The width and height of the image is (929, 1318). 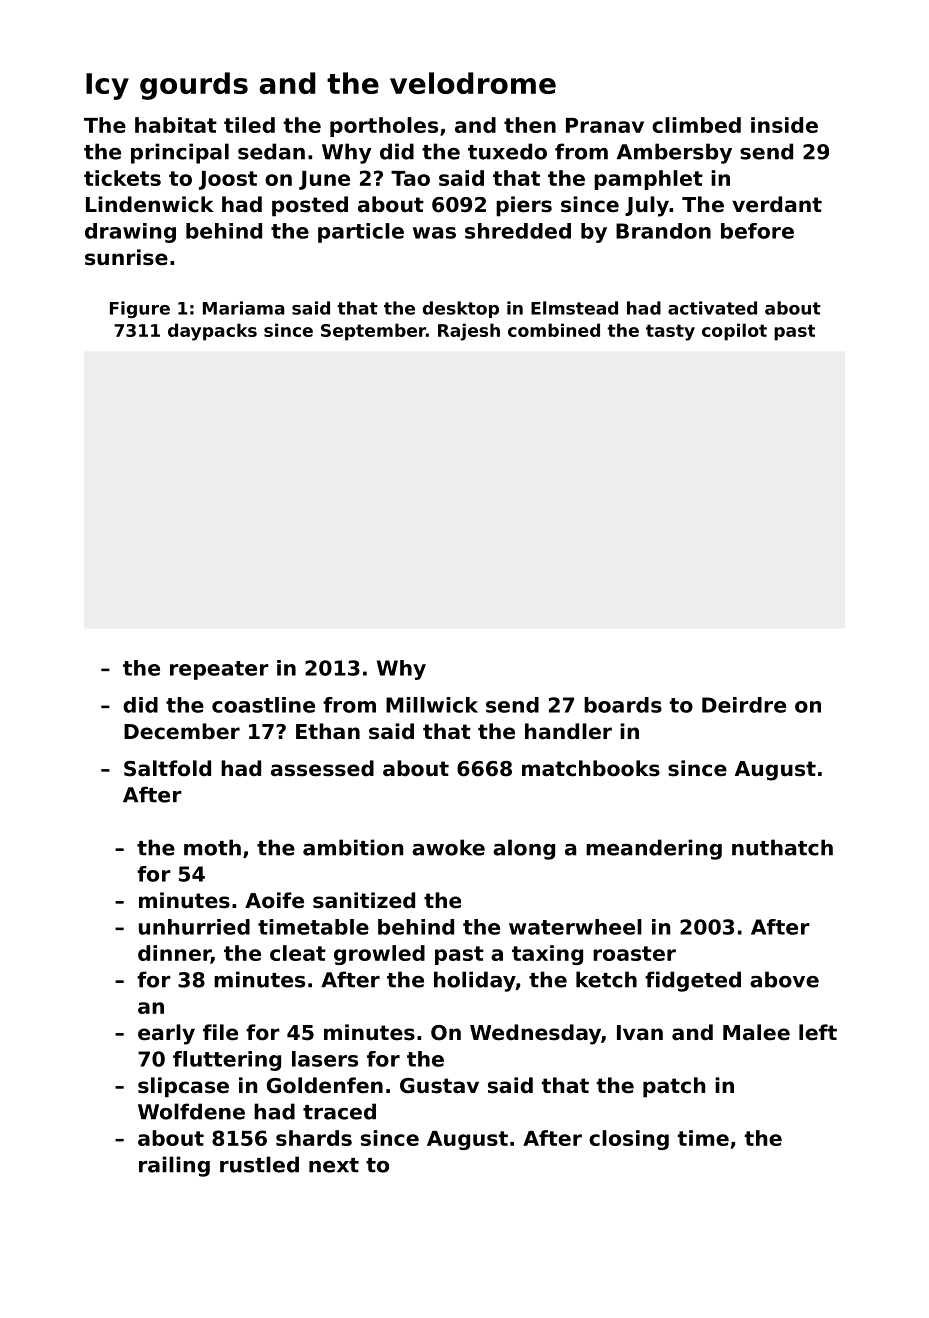 I want to click on was, so click(x=434, y=233).
